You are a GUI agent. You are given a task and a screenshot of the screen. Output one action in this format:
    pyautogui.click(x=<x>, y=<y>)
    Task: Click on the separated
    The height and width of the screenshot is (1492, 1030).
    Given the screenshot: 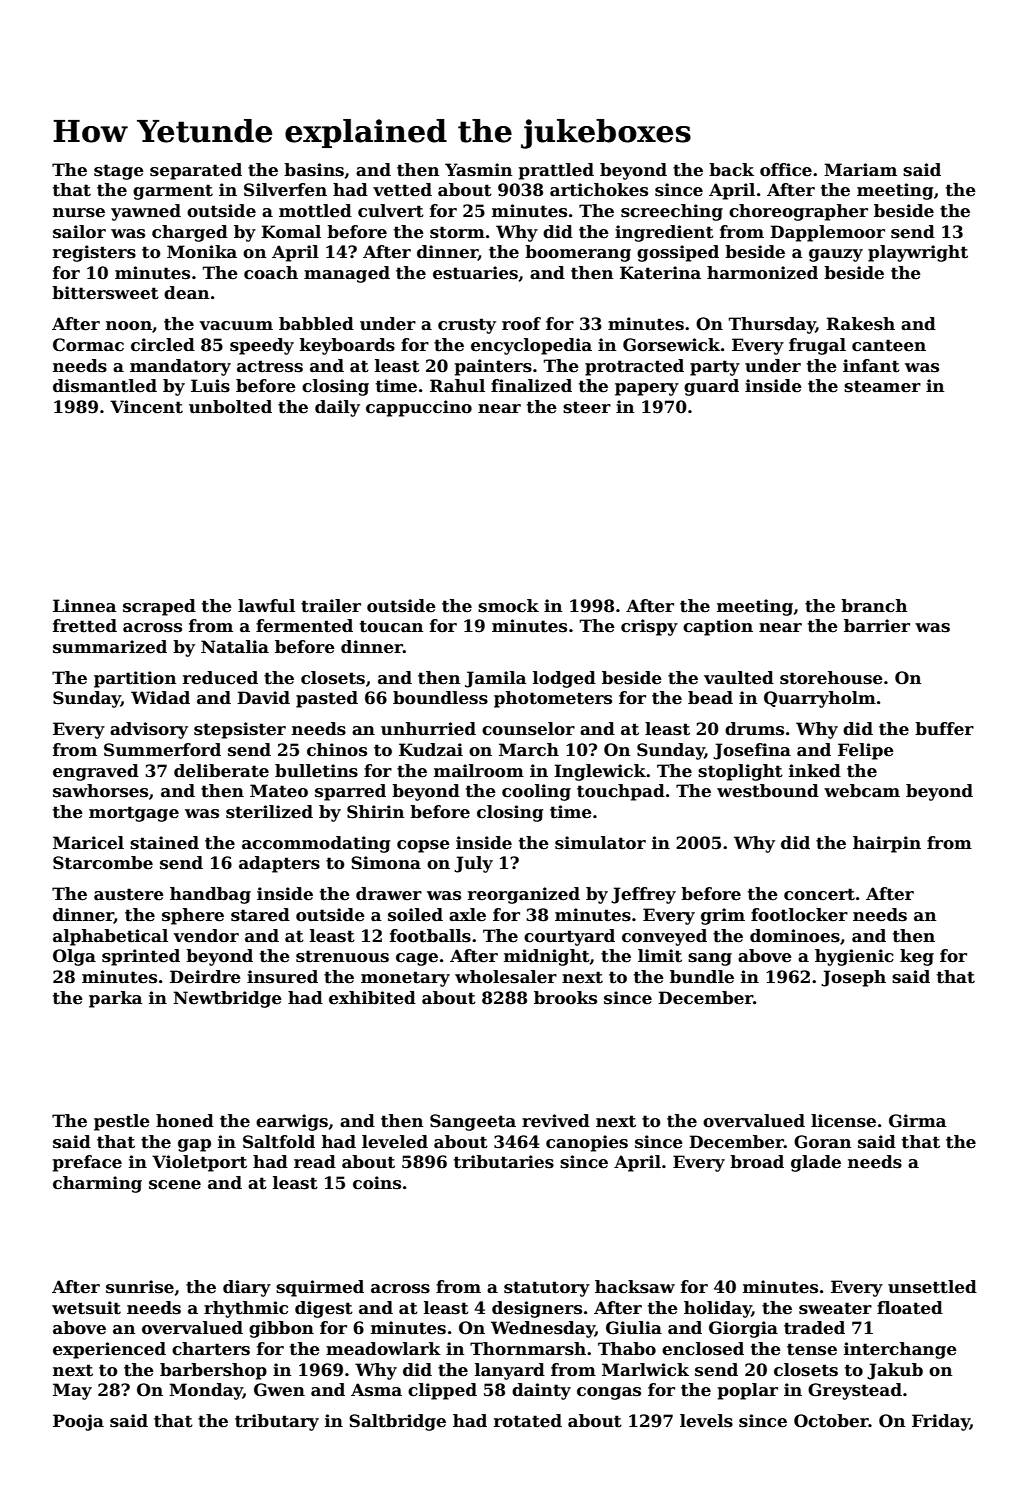 What is the action you would take?
    pyautogui.click(x=196, y=171)
